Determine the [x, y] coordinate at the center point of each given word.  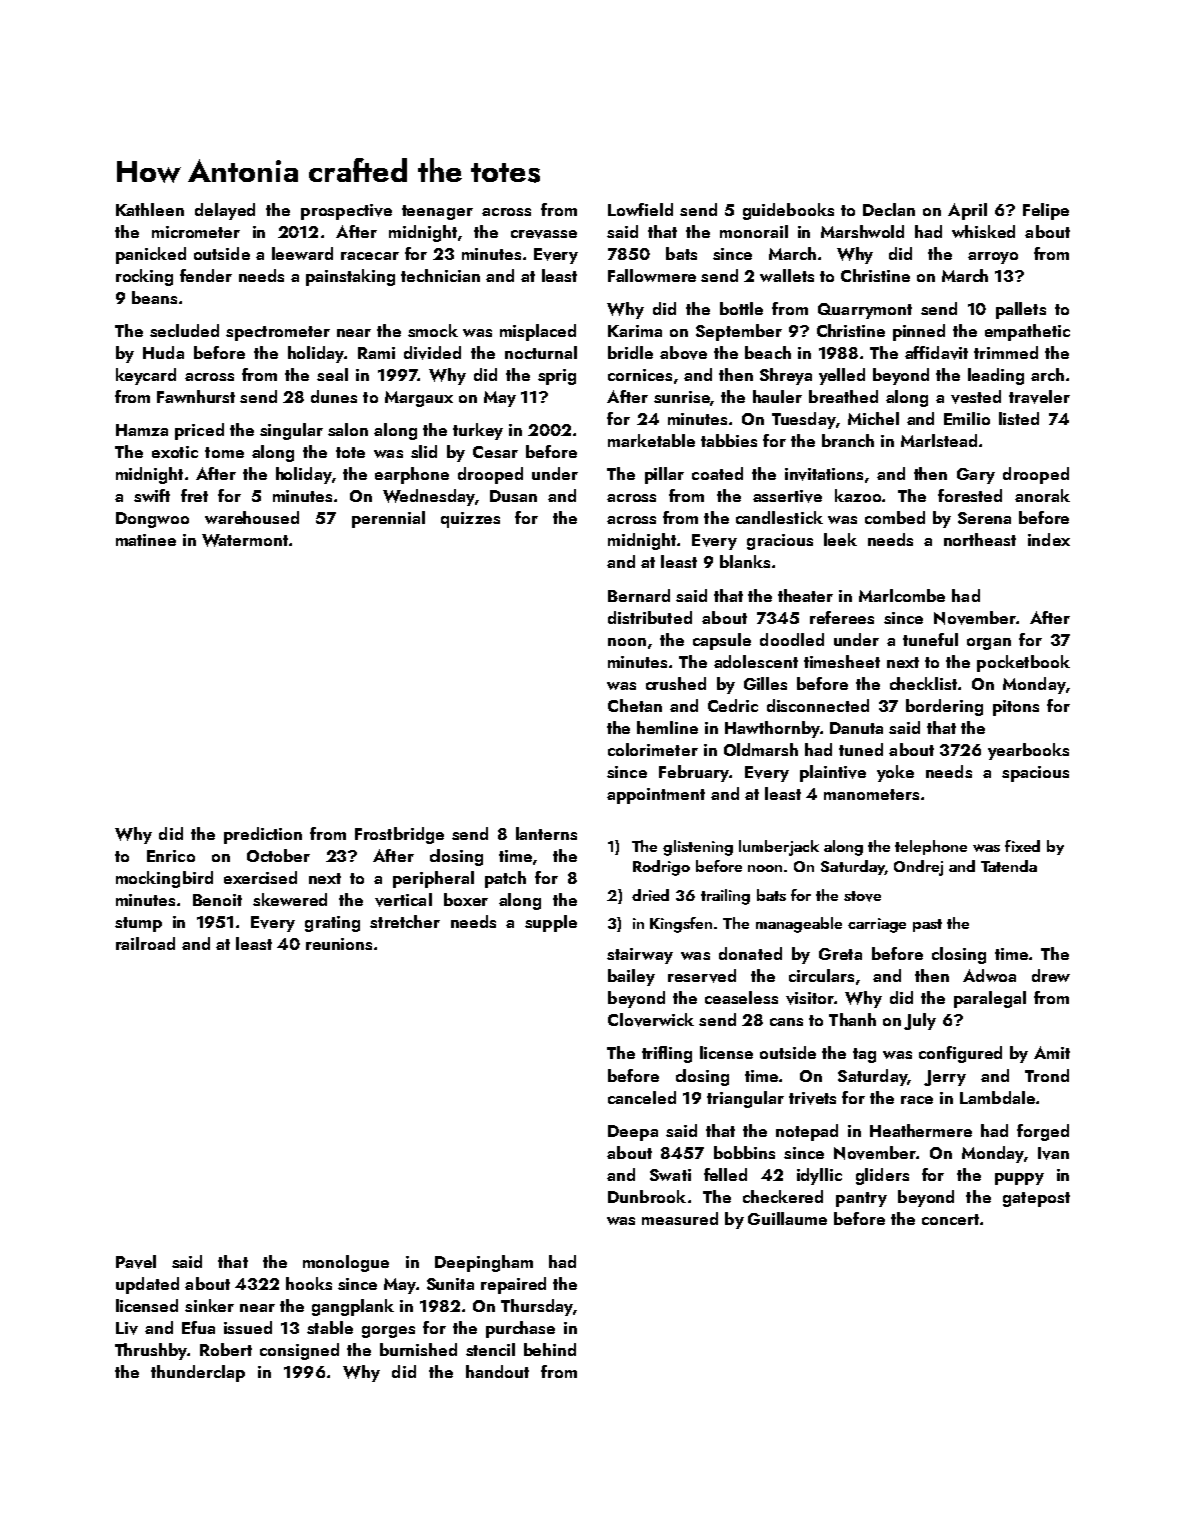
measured [680, 1218]
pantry [861, 1199]
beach [768, 352]
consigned [299, 1351]
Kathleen [150, 209]
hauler [777, 396]
